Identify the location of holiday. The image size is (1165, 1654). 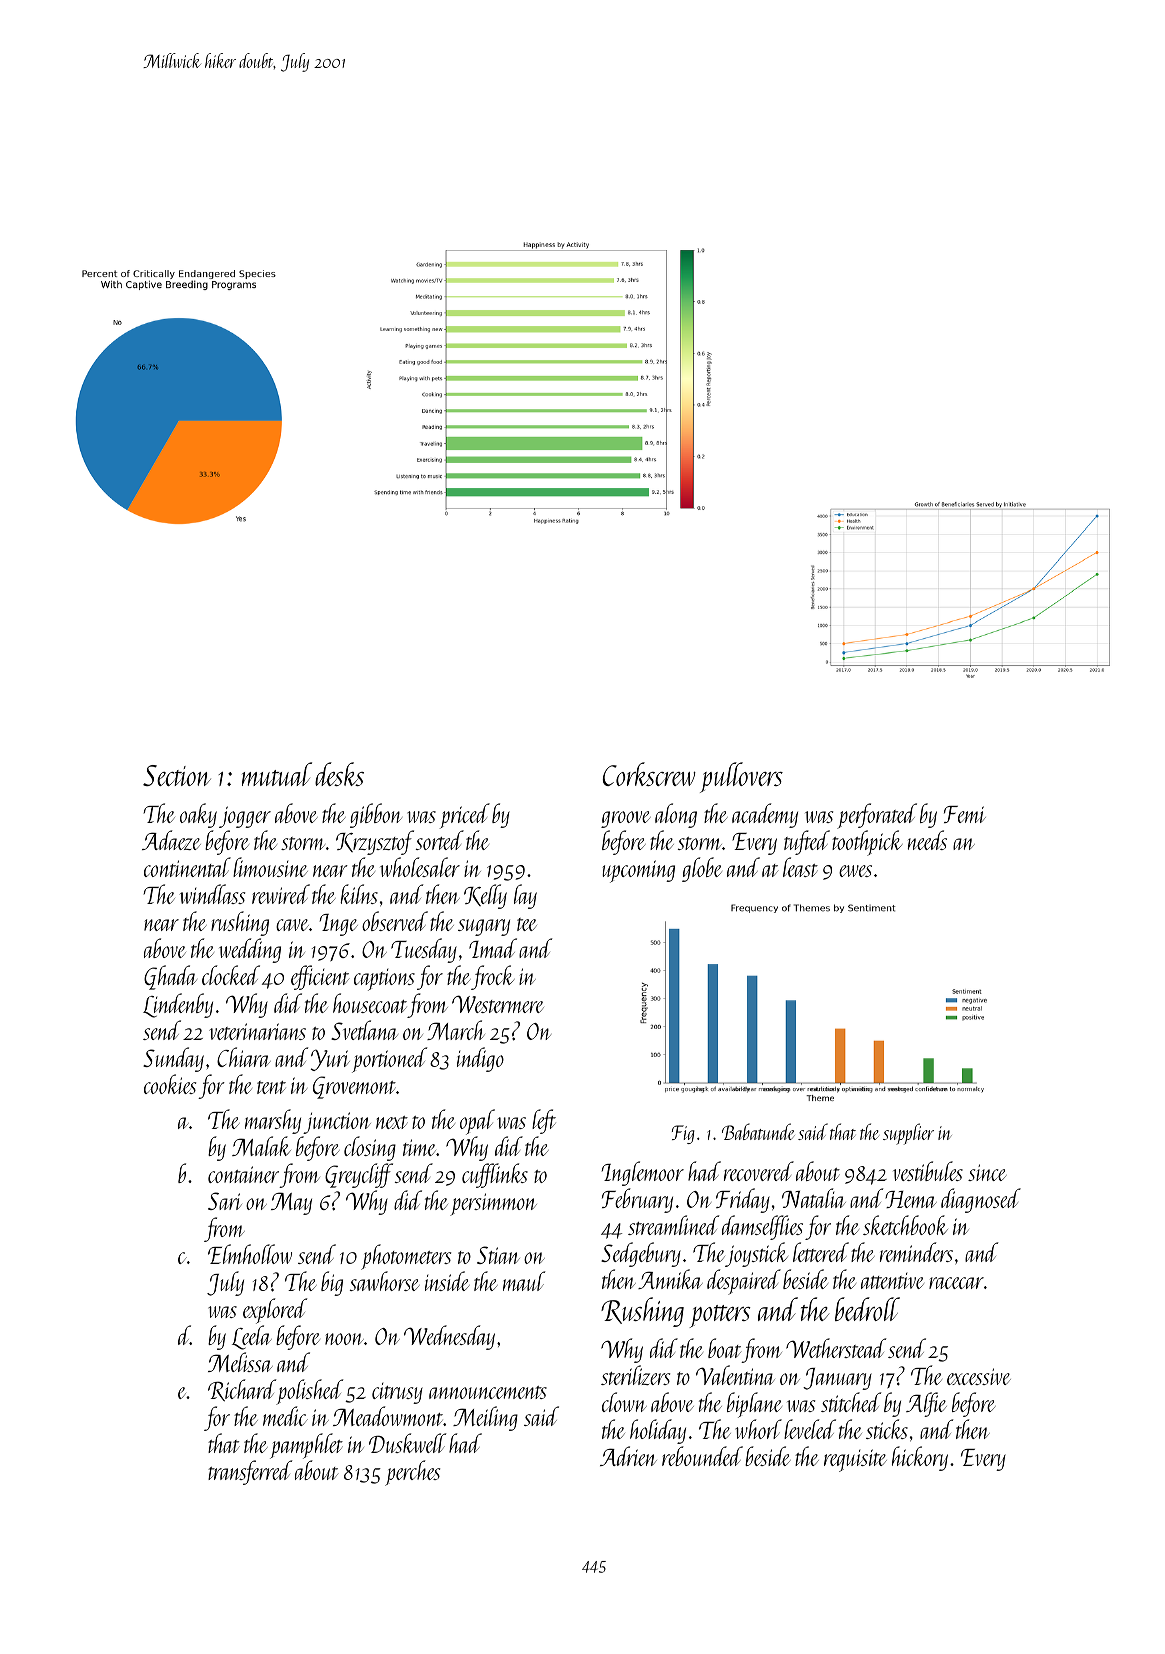
(658, 1431).
